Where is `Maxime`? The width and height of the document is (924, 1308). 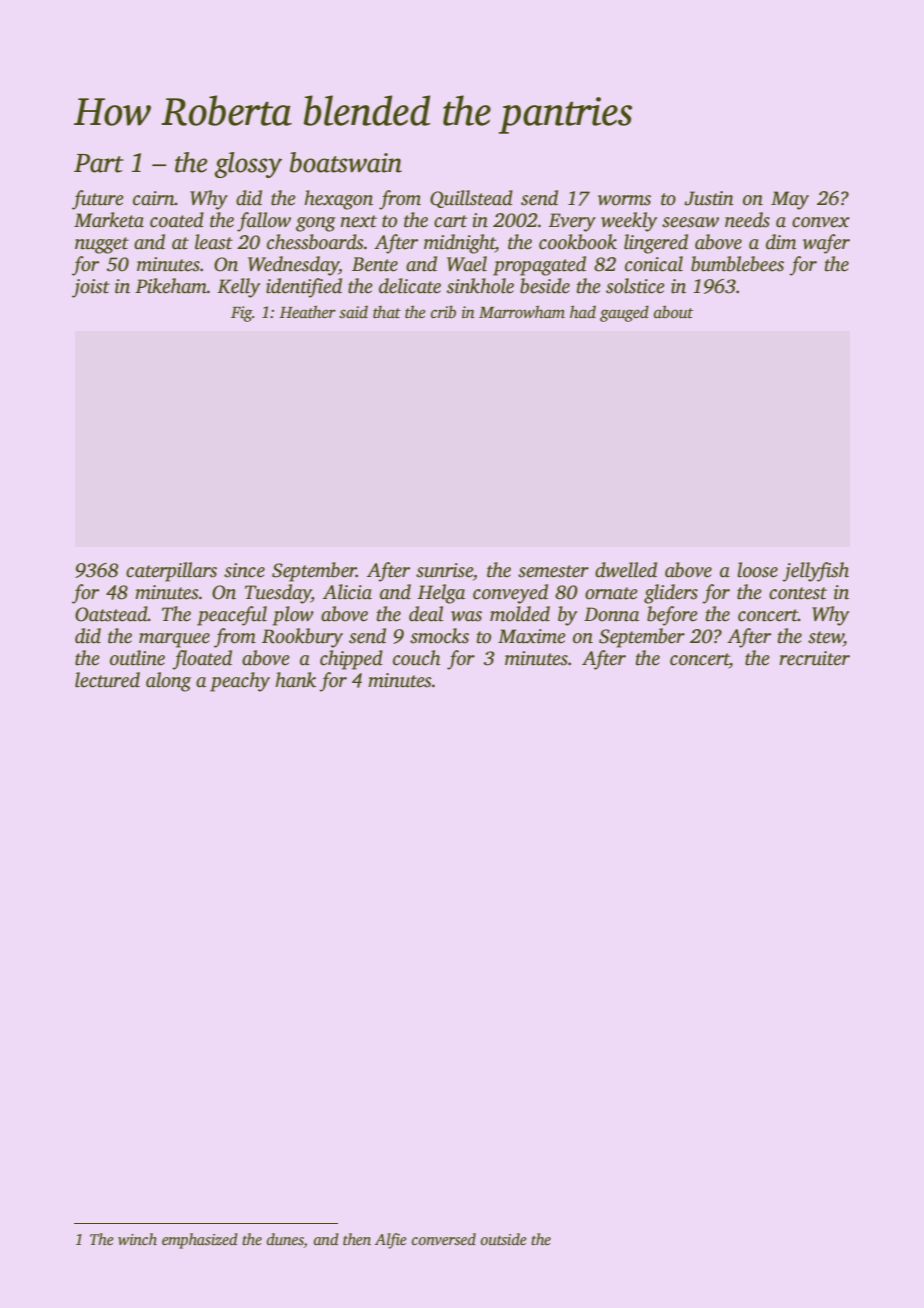 Maxime is located at coordinates (532, 636).
